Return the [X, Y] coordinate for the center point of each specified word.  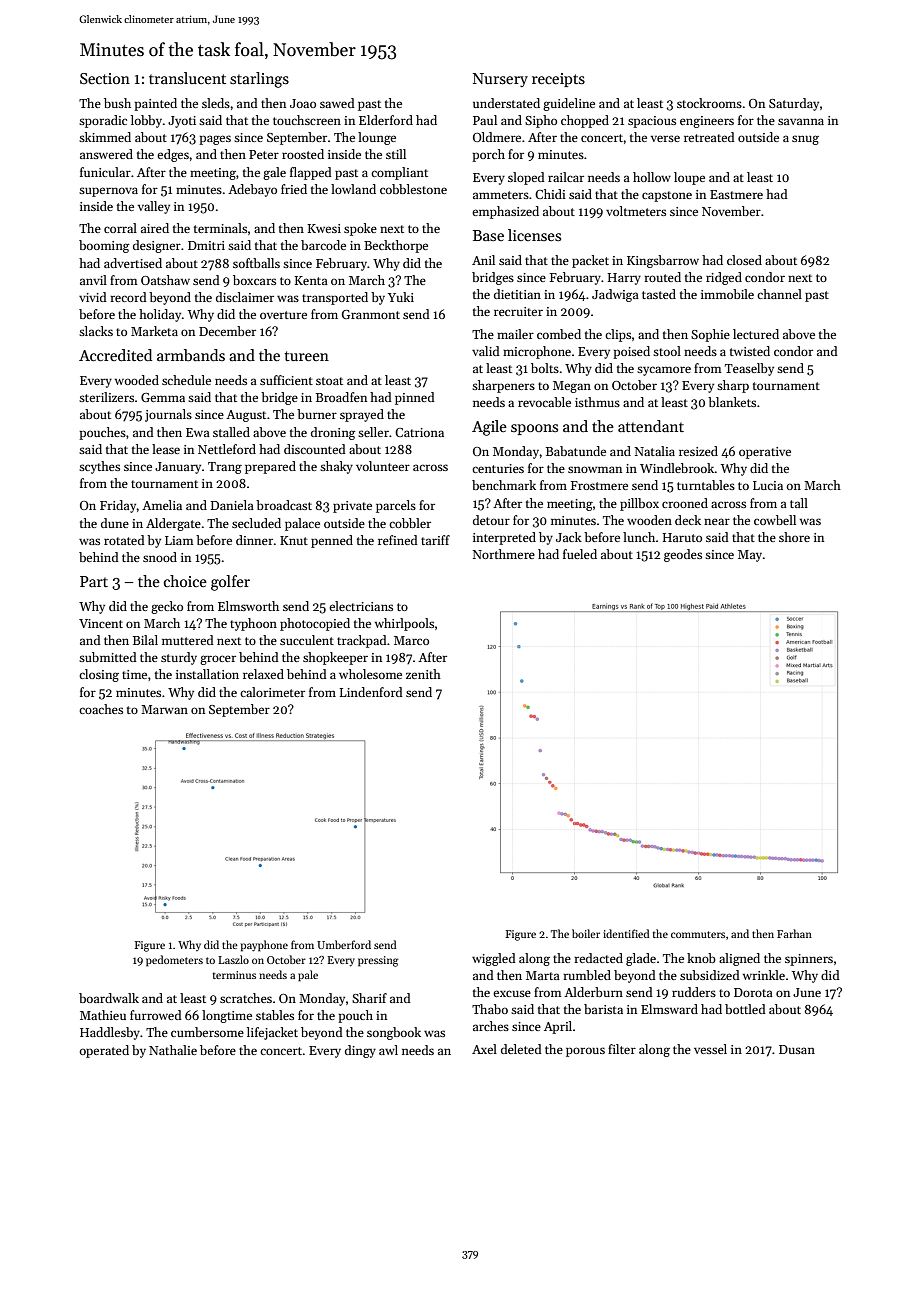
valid [486, 351]
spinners [809, 960]
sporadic [103, 121]
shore [794, 537]
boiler [586, 933]
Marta [543, 975]
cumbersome [207, 1032]
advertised [133, 263]
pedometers [174, 961]
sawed [337, 103]
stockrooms [709, 103]
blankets [732, 402]
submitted [108, 657]
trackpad [362, 641]
